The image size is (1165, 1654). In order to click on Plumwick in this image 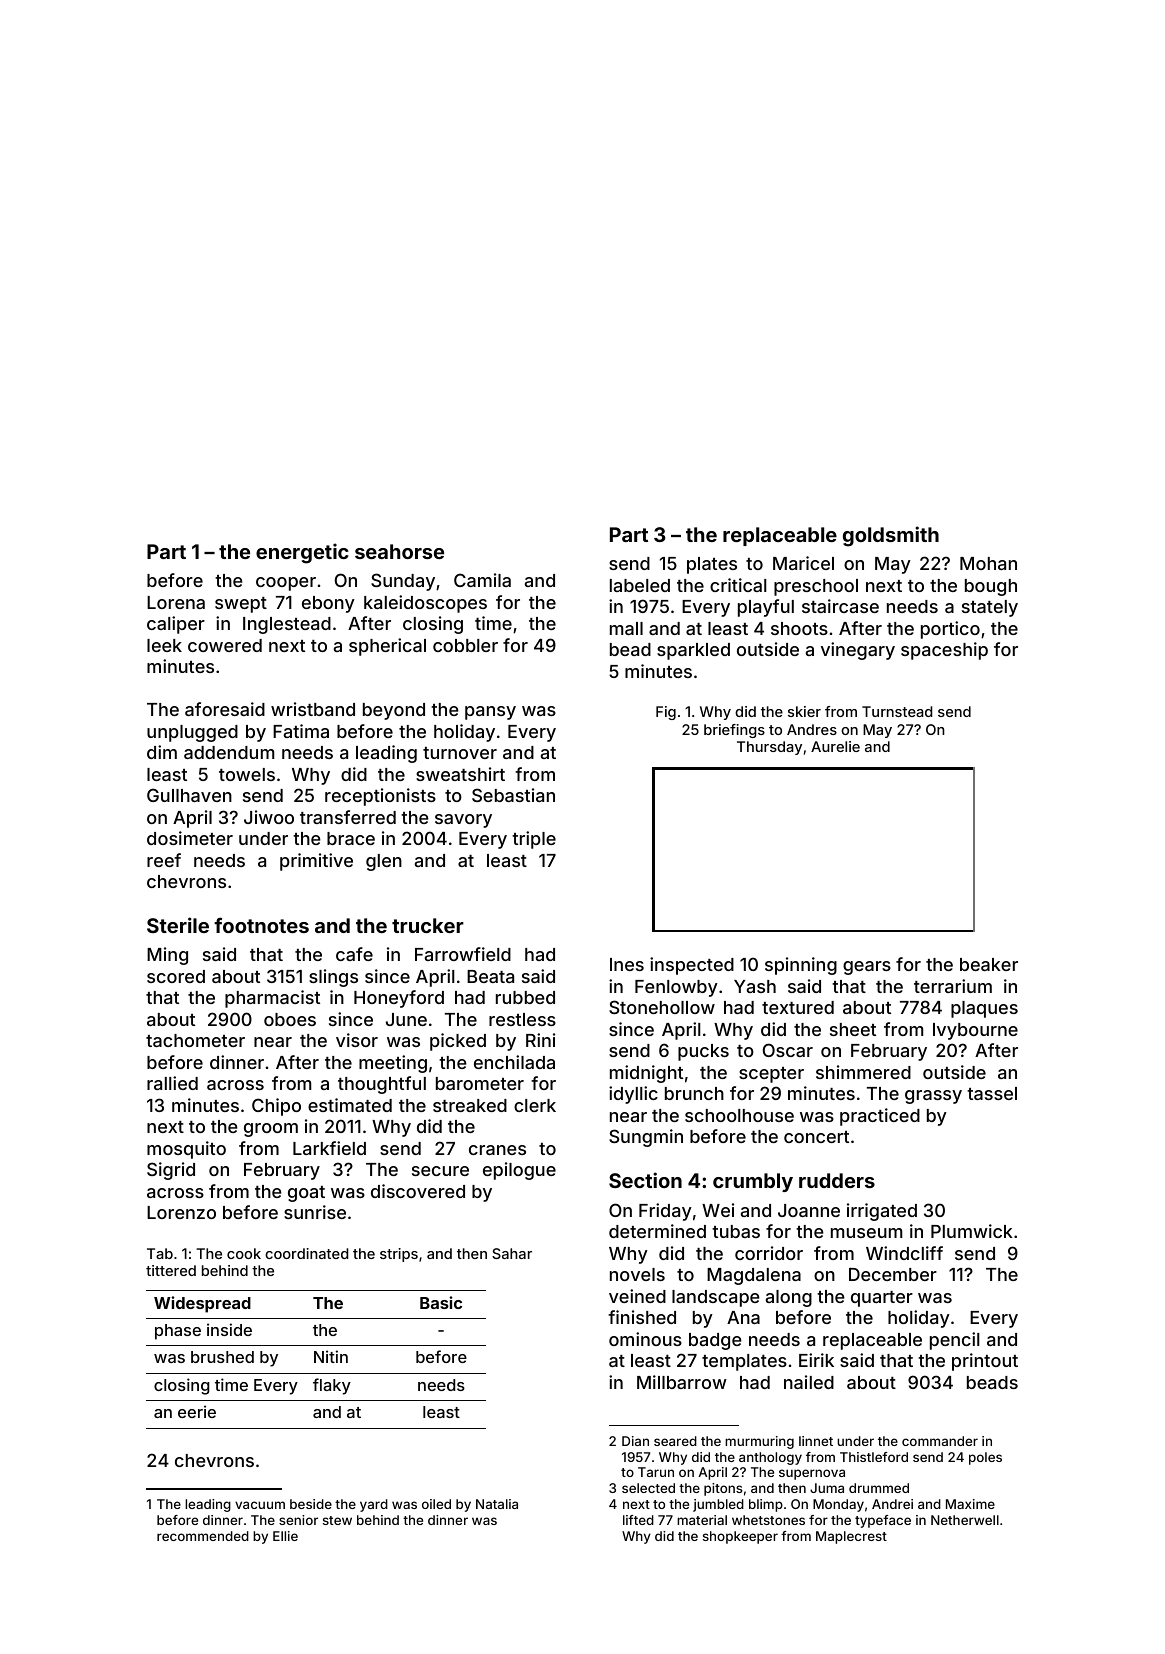, I will do `click(972, 1231)`.
